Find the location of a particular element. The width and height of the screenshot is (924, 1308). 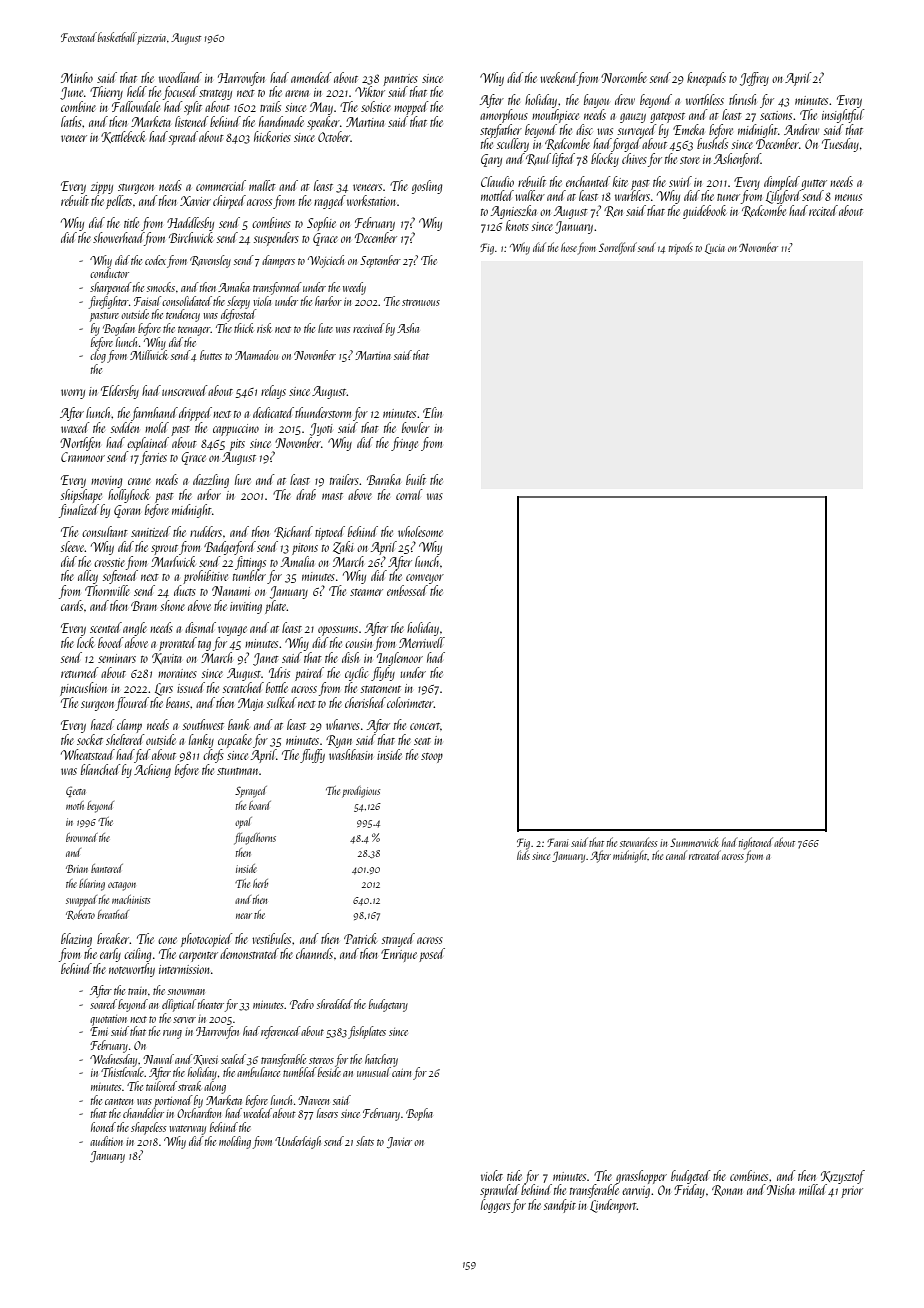

kneepads is located at coordinates (706, 79).
